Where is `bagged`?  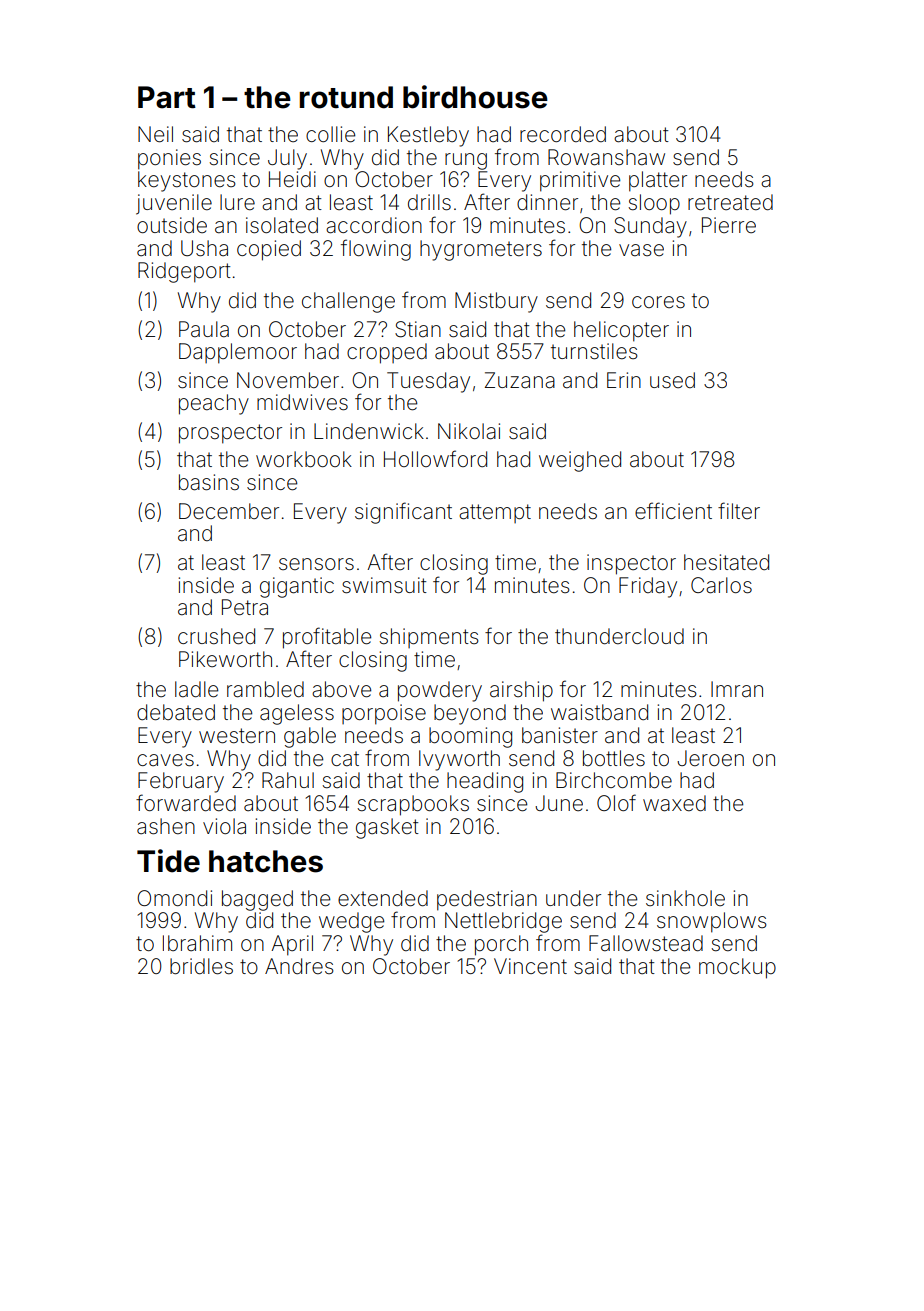
bagged is located at coordinates (257, 900).
